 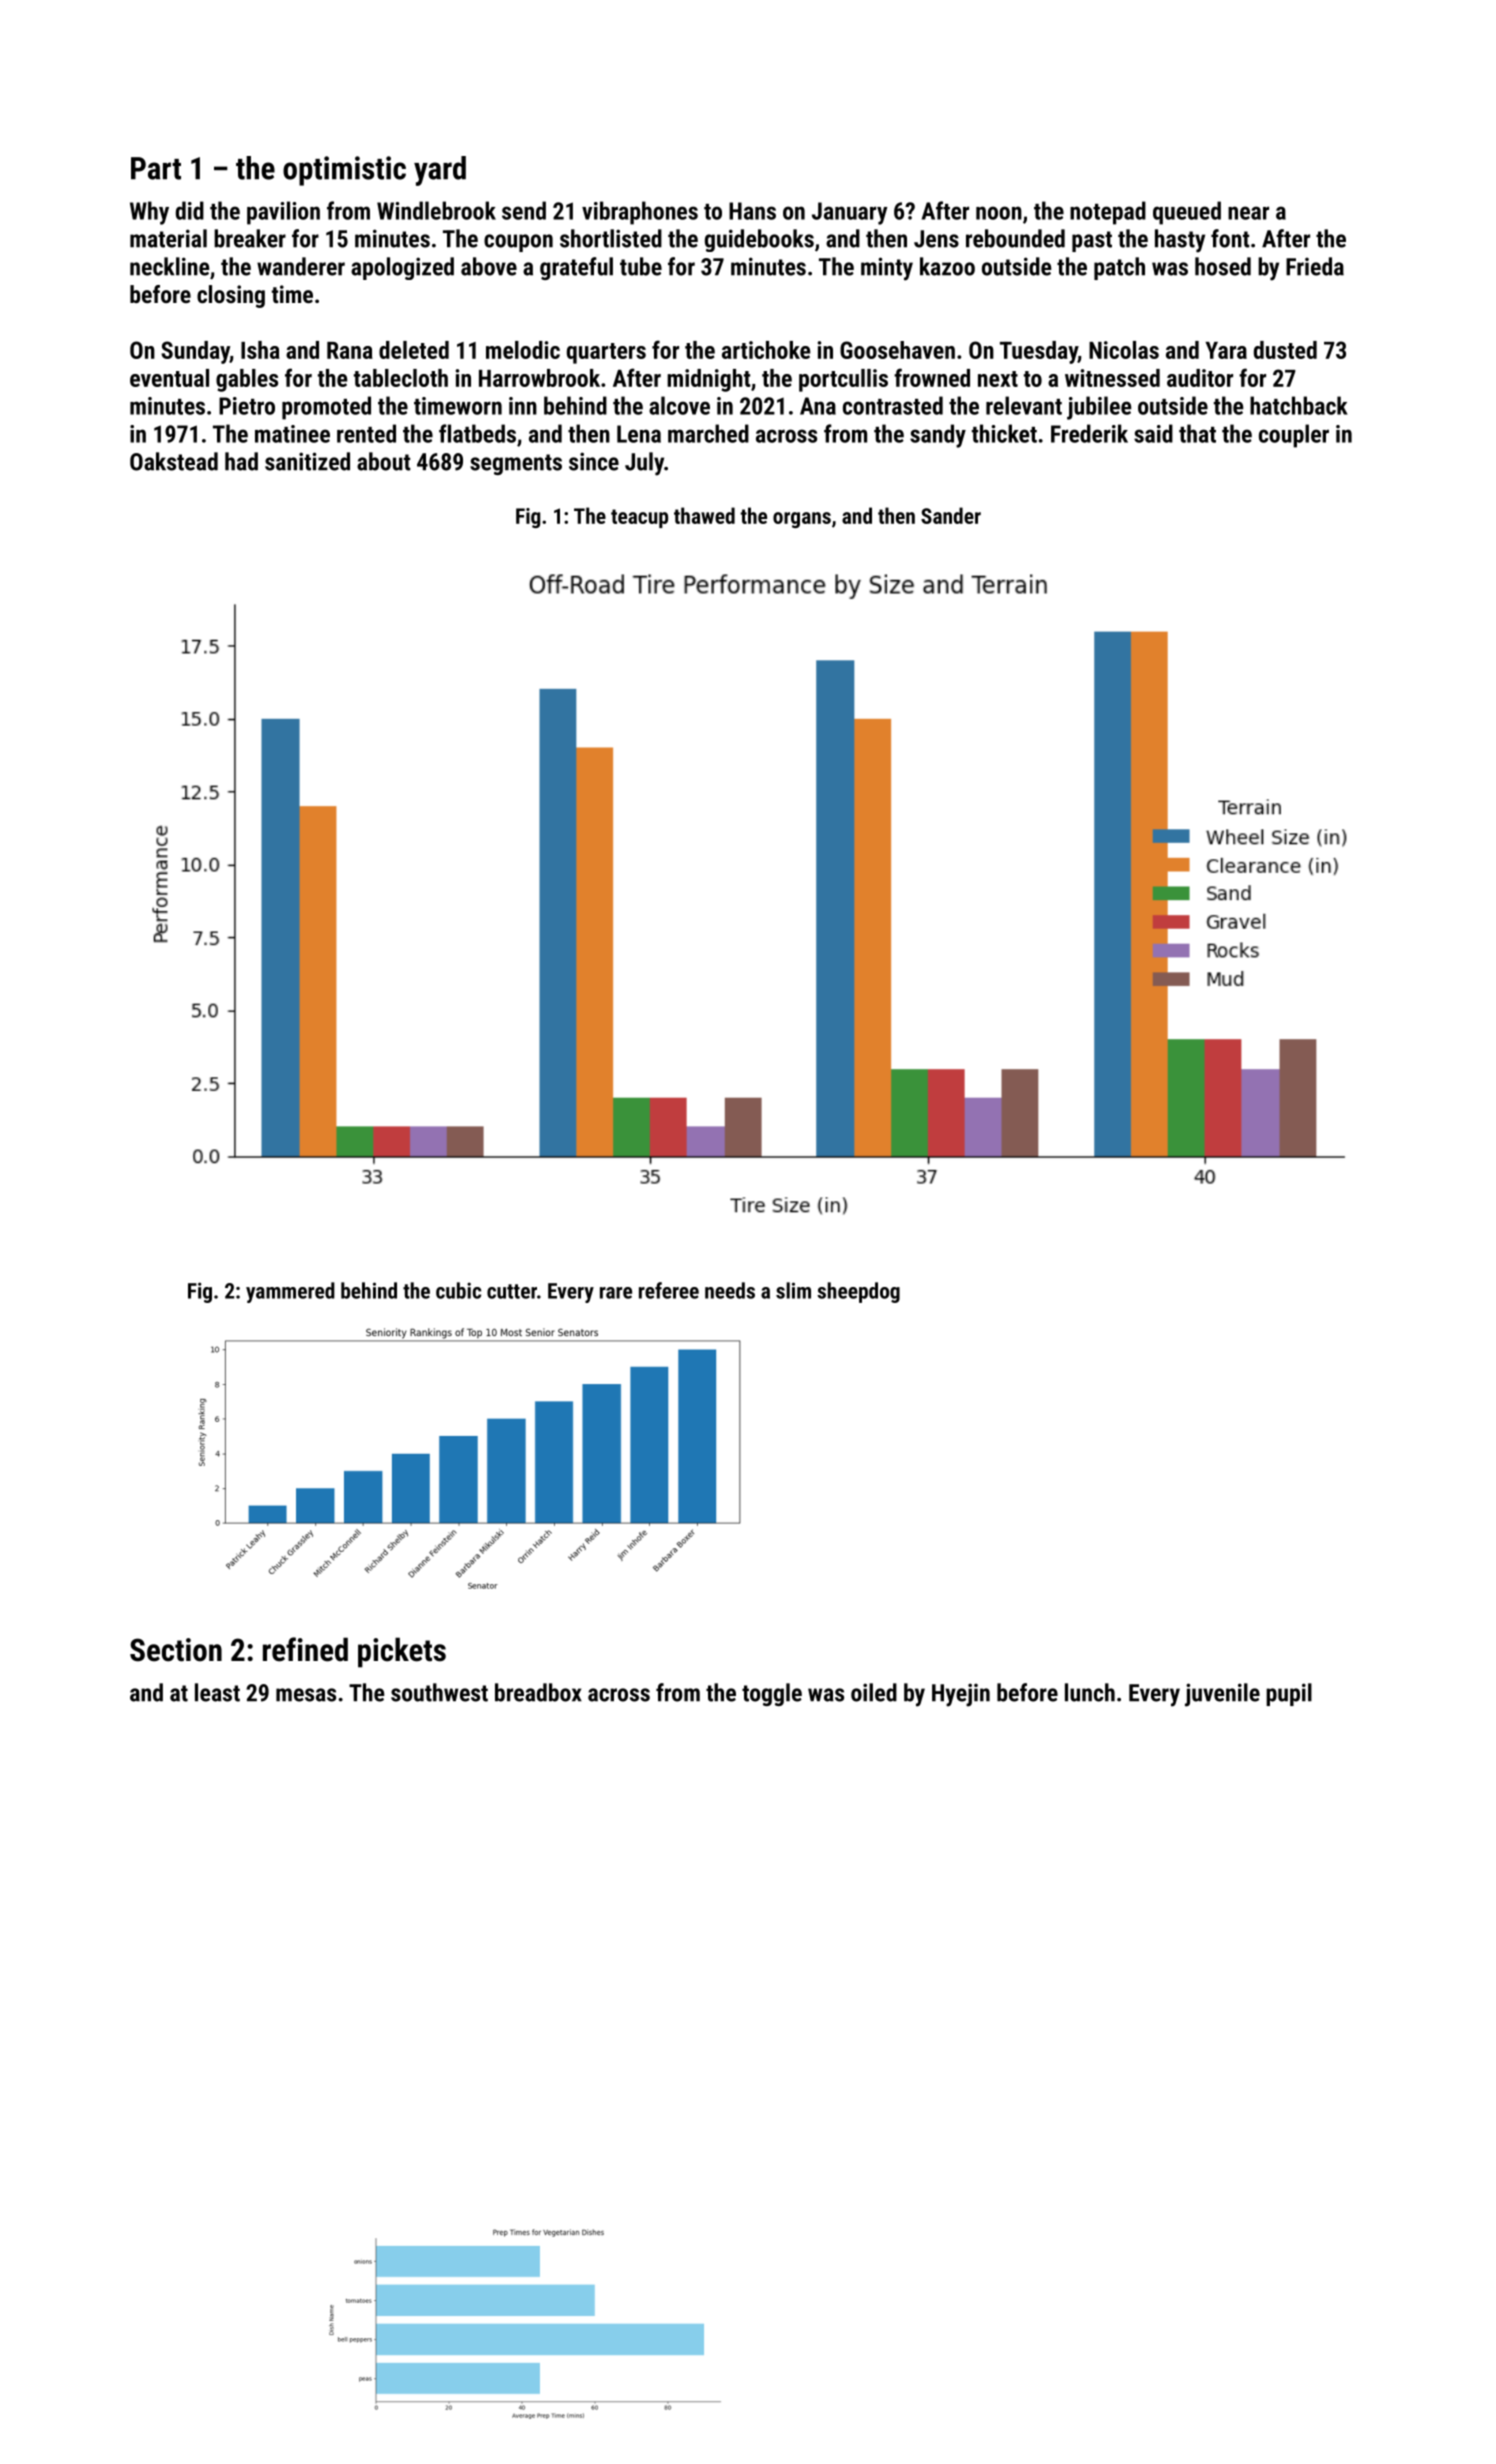 I want to click on cutter, so click(x=512, y=1291).
